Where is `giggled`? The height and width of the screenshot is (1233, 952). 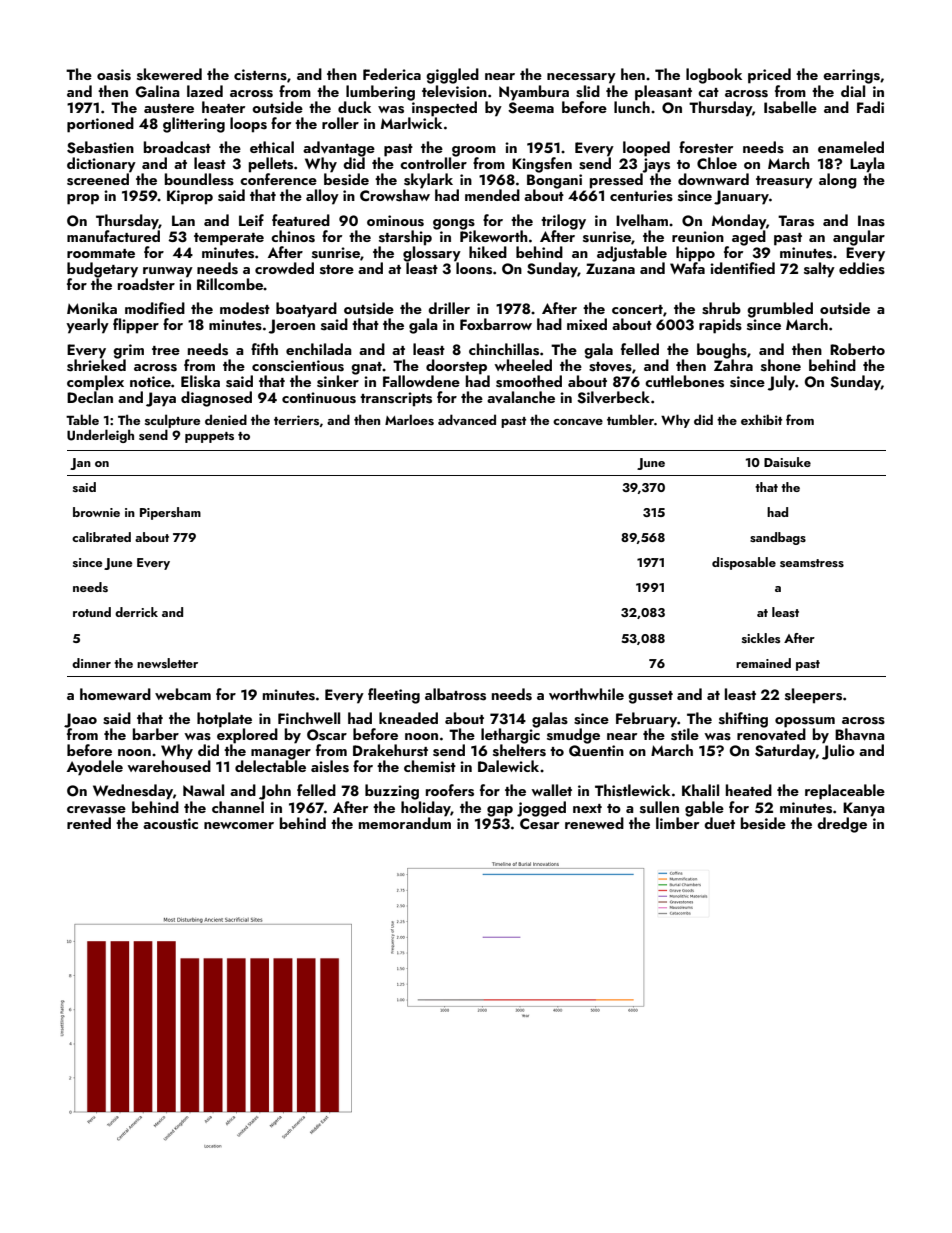
giggled is located at coordinates (452, 76).
